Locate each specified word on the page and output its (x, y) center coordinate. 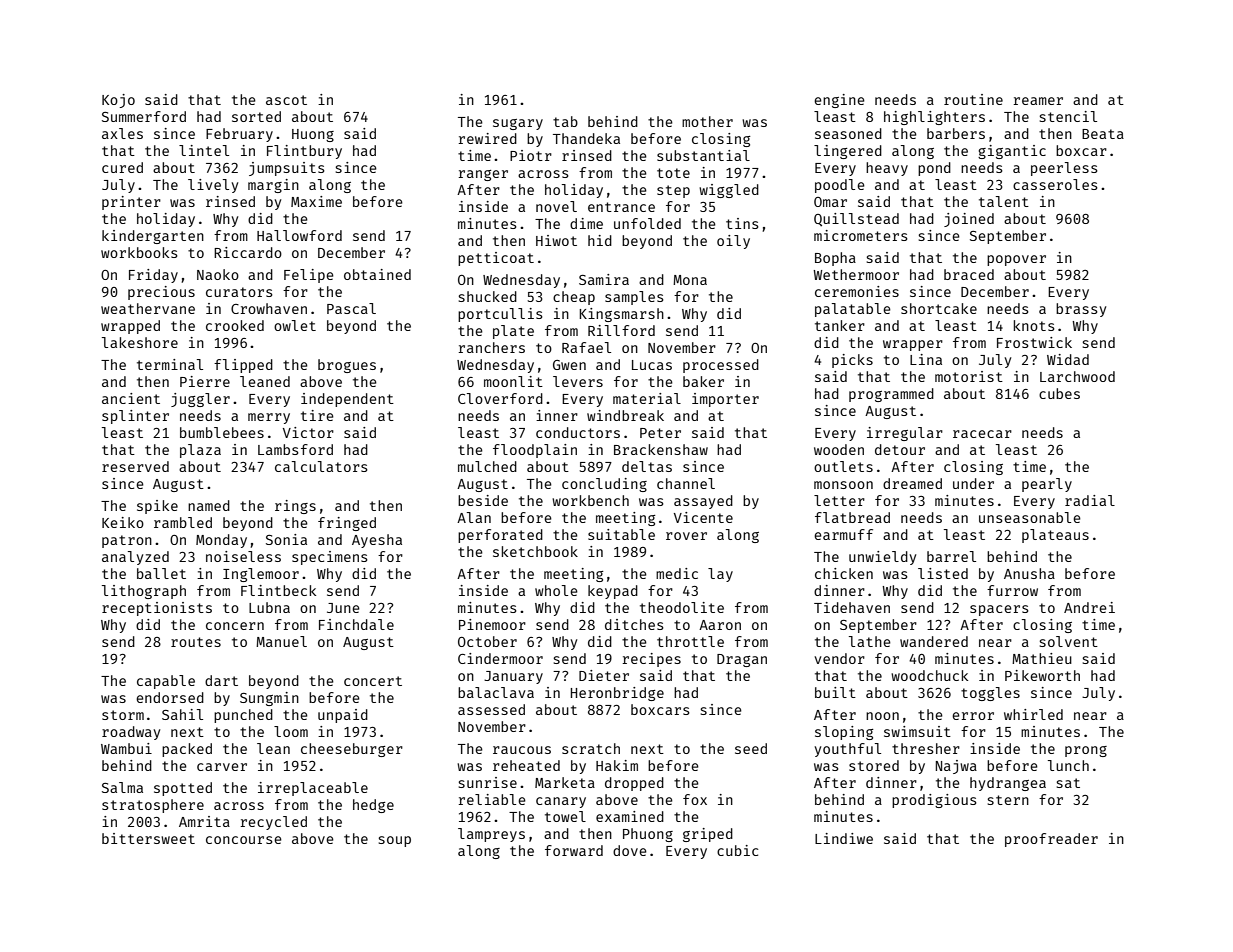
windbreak (625, 415)
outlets (843, 466)
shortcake (939, 308)
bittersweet (148, 838)
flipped (243, 366)
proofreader (1051, 840)
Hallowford (299, 235)
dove (630, 850)
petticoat (496, 259)
